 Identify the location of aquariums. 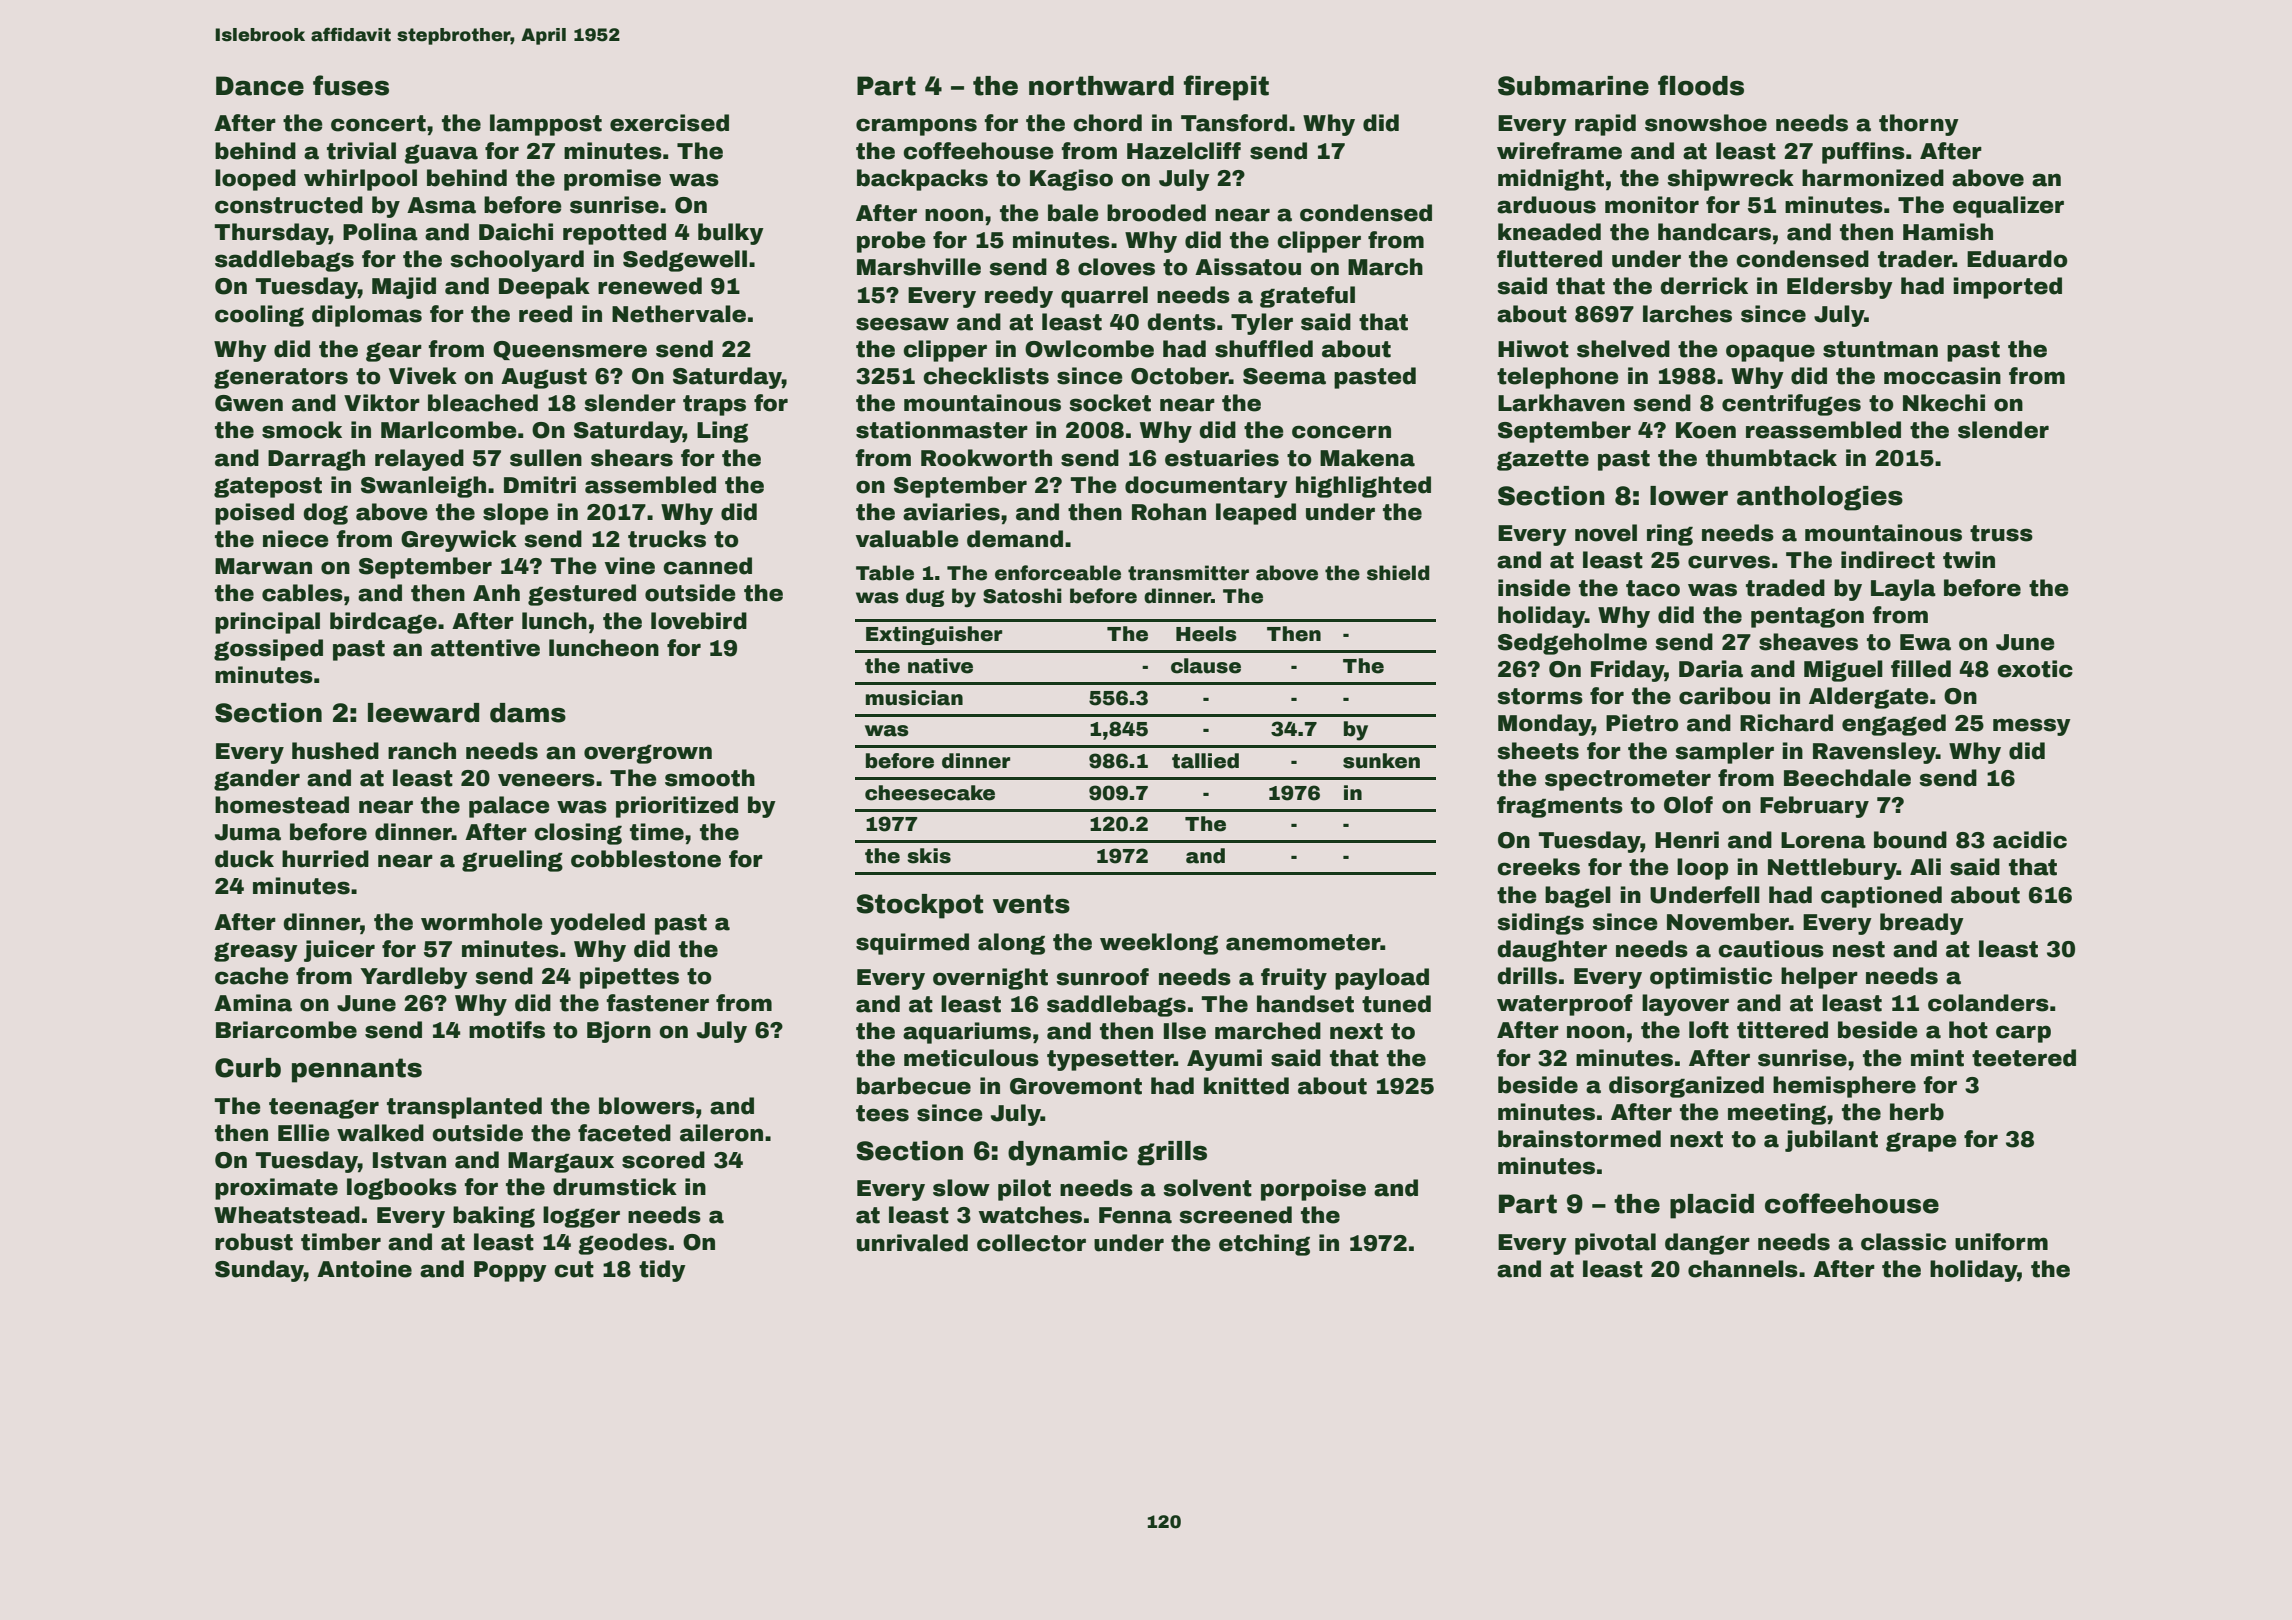
(967, 1033).
